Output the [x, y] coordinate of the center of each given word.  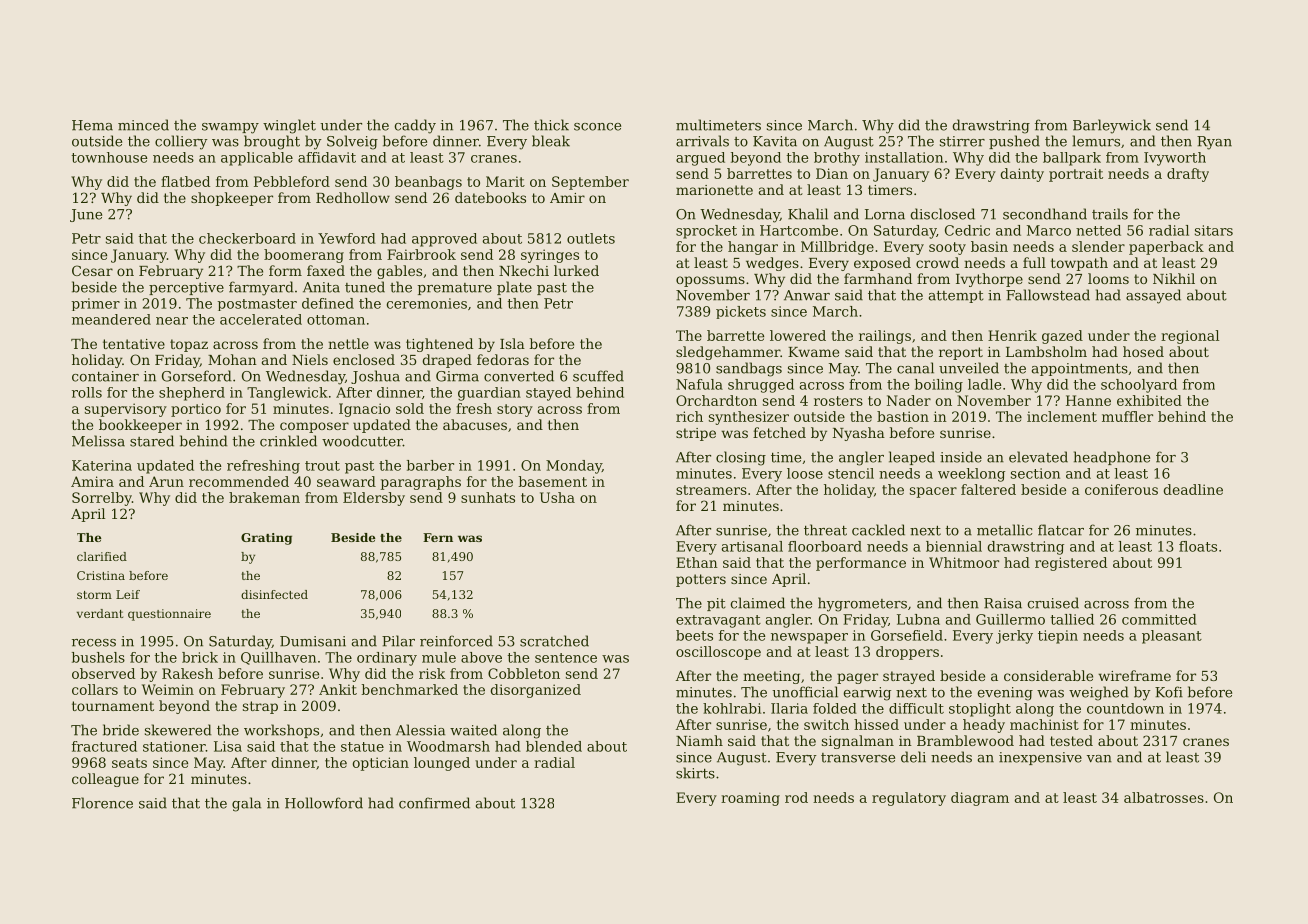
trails [1110, 214]
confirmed [434, 803]
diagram [980, 799]
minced [143, 125]
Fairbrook [421, 254]
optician [381, 764]
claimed [757, 603]
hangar [753, 248]
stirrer [962, 141]
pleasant [1172, 637]
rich [689, 416]
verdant [100, 613]
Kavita [775, 141]
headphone [1112, 458]
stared [152, 441]
